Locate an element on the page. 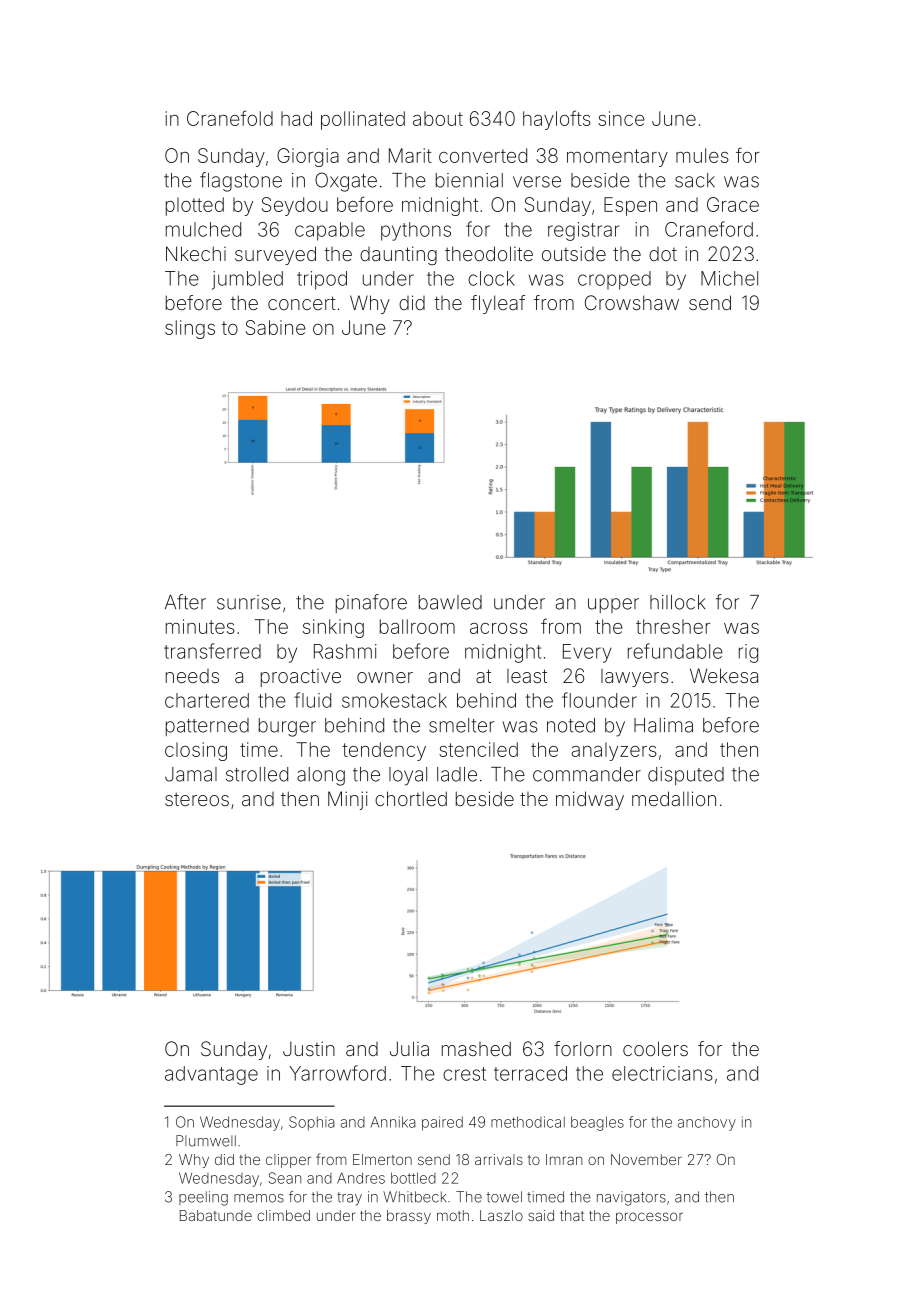  Wekesa is located at coordinates (724, 675).
